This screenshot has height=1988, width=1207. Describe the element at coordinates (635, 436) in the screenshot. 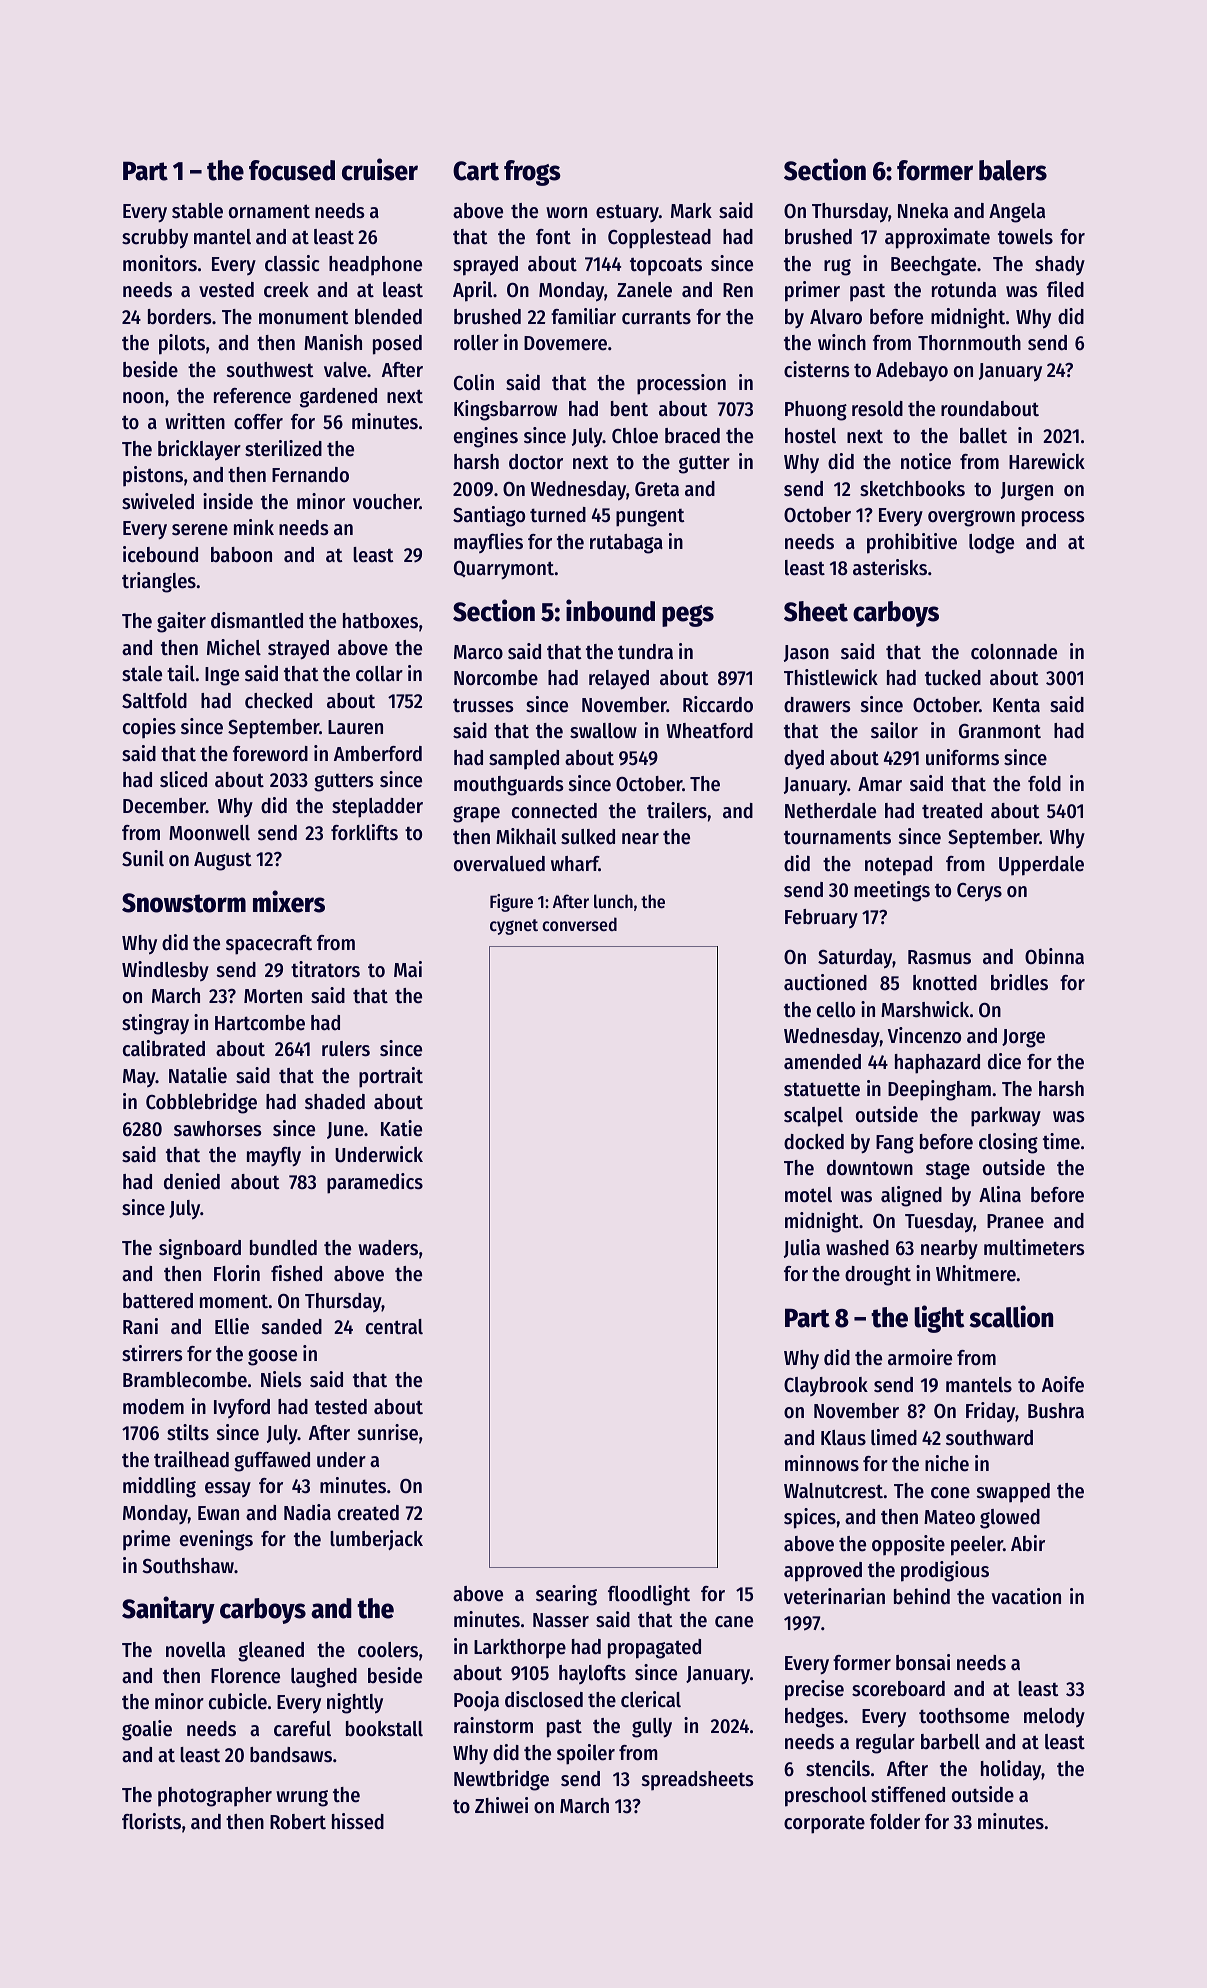

I see `Chloe` at that location.
